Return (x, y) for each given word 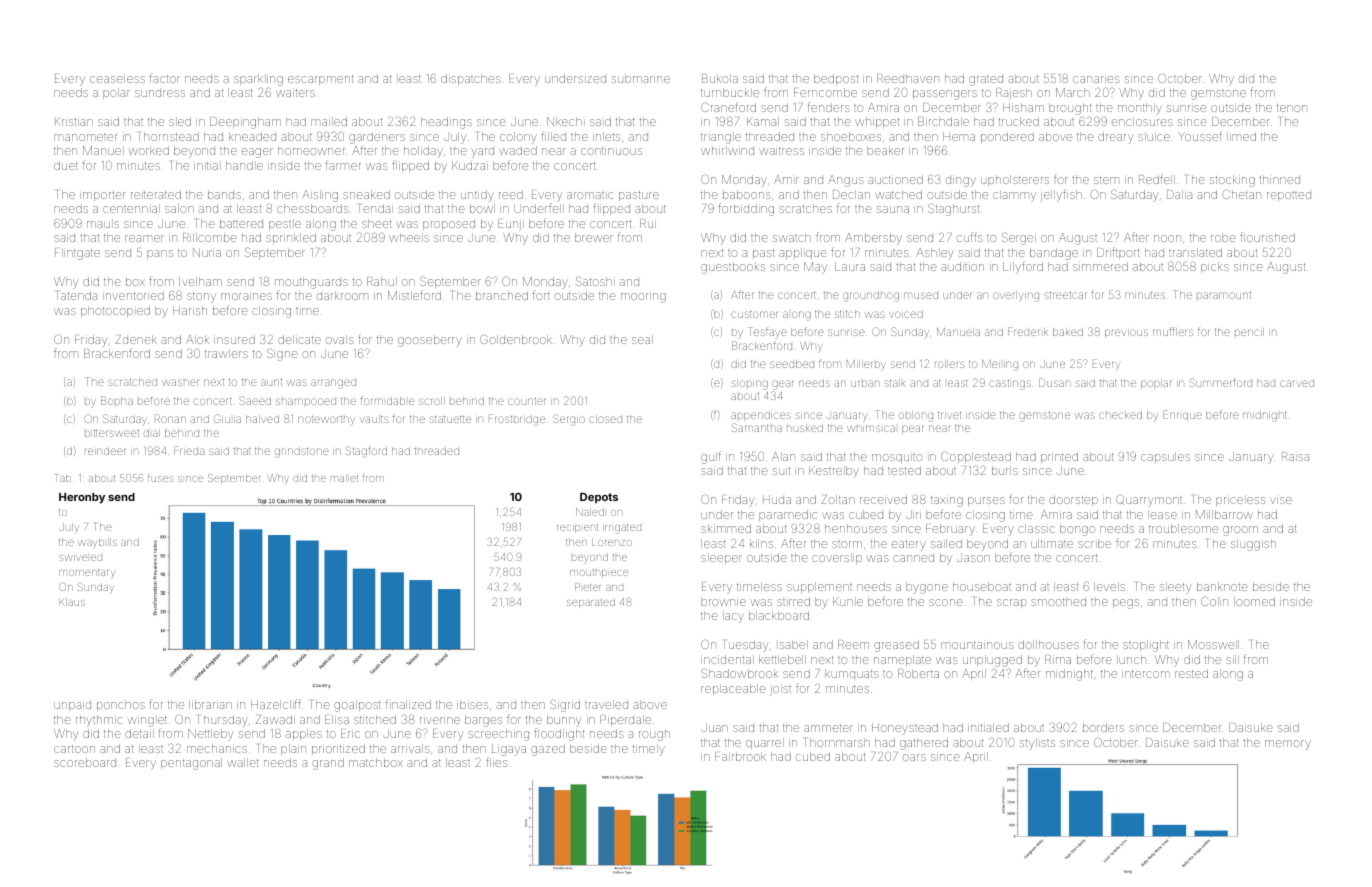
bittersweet (112, 433)
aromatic (590, 195)
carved (1297, 383)
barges (483, 721)
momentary (87, 573)
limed (1241, 136)
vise (1281, 500)
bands (224, 194)
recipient (577, 528)
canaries (1096, 78)
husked (805, 428)
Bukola (720, 78)
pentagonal (191, 764)
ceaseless (117, 78)
